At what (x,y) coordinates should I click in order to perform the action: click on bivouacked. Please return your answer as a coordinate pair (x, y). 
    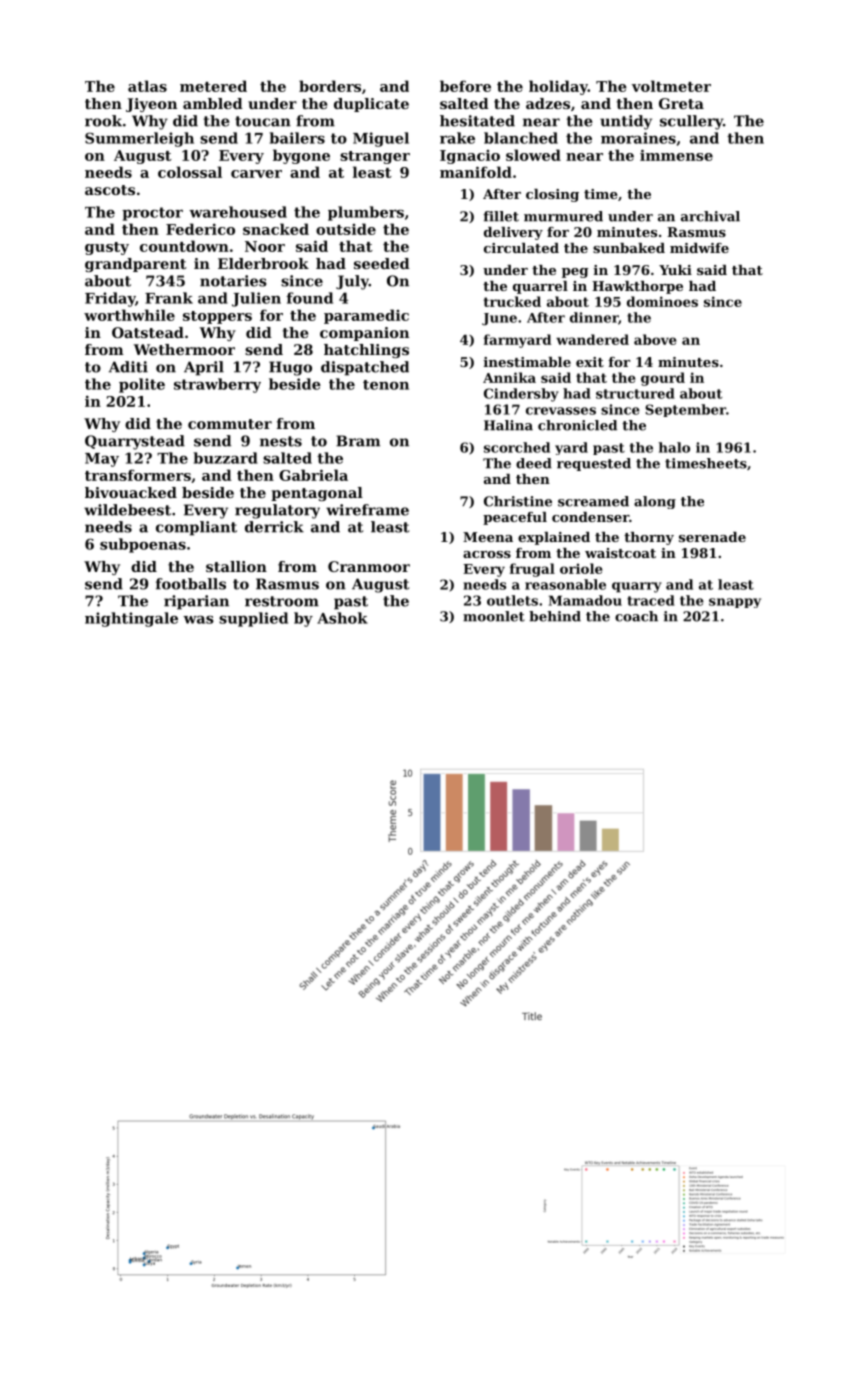
    Looking at the image, I should click on (131, 492).
